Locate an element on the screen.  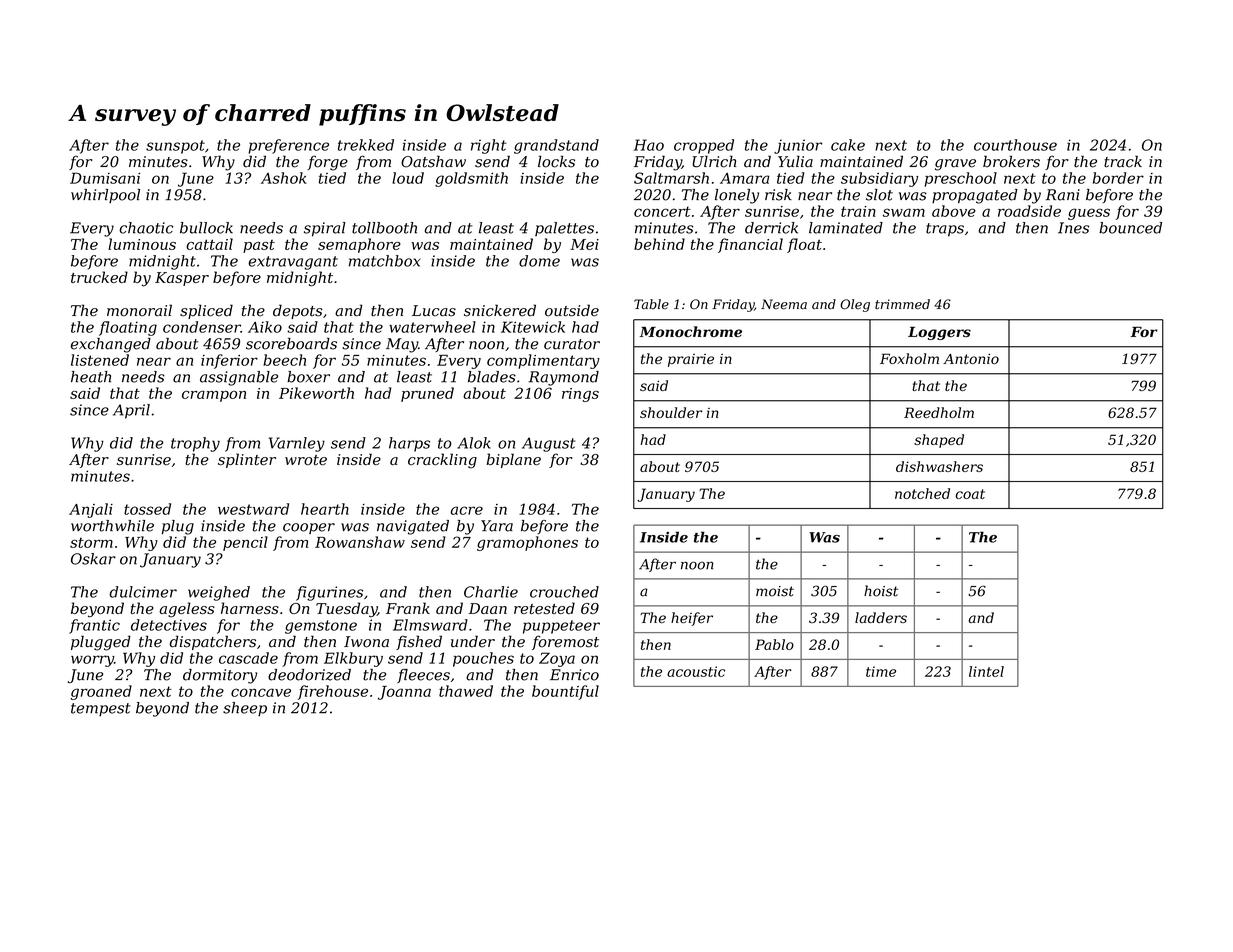
Antonio is located at coordinates (971, 359).
